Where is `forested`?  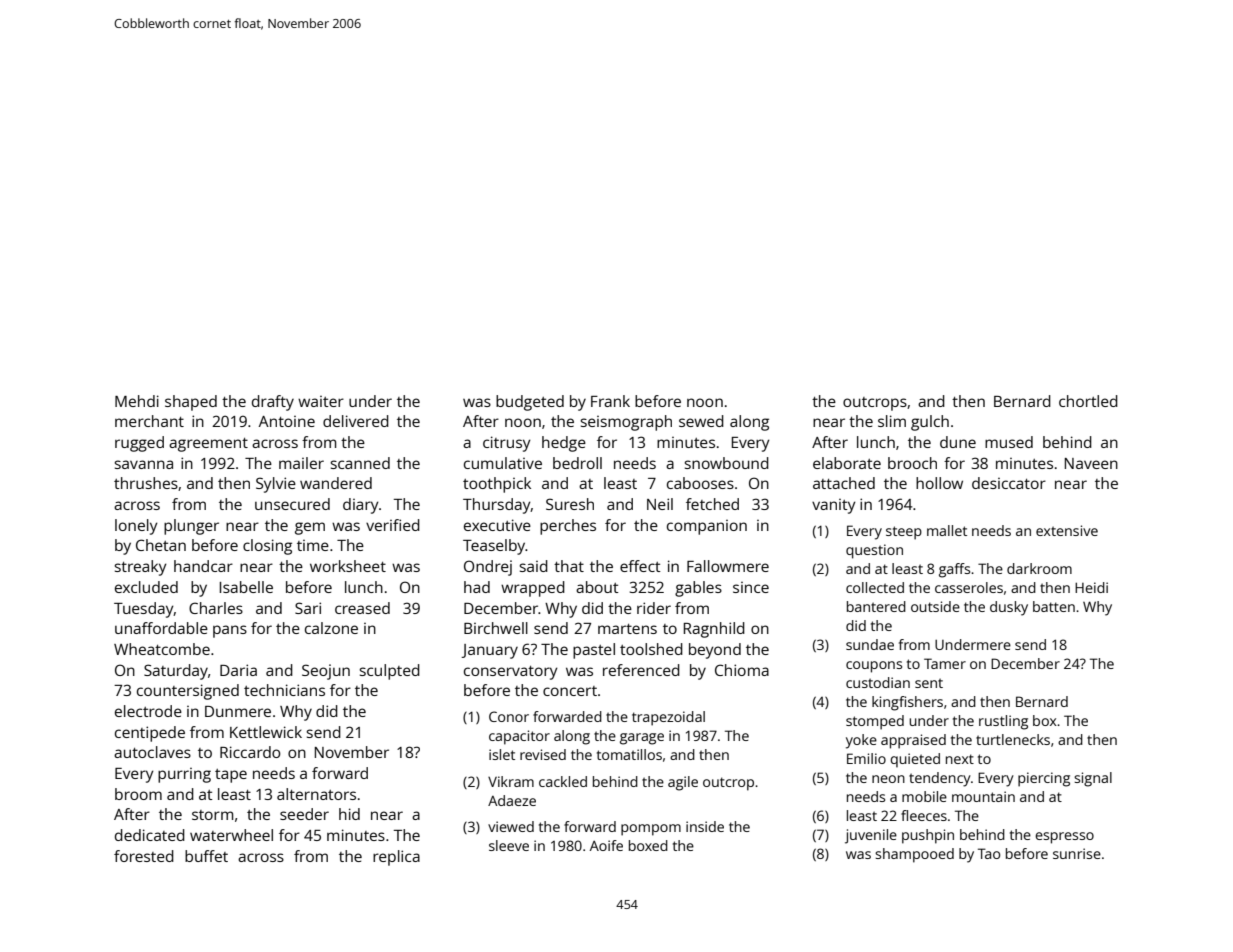
forested is located at coordinates (144, 856).
